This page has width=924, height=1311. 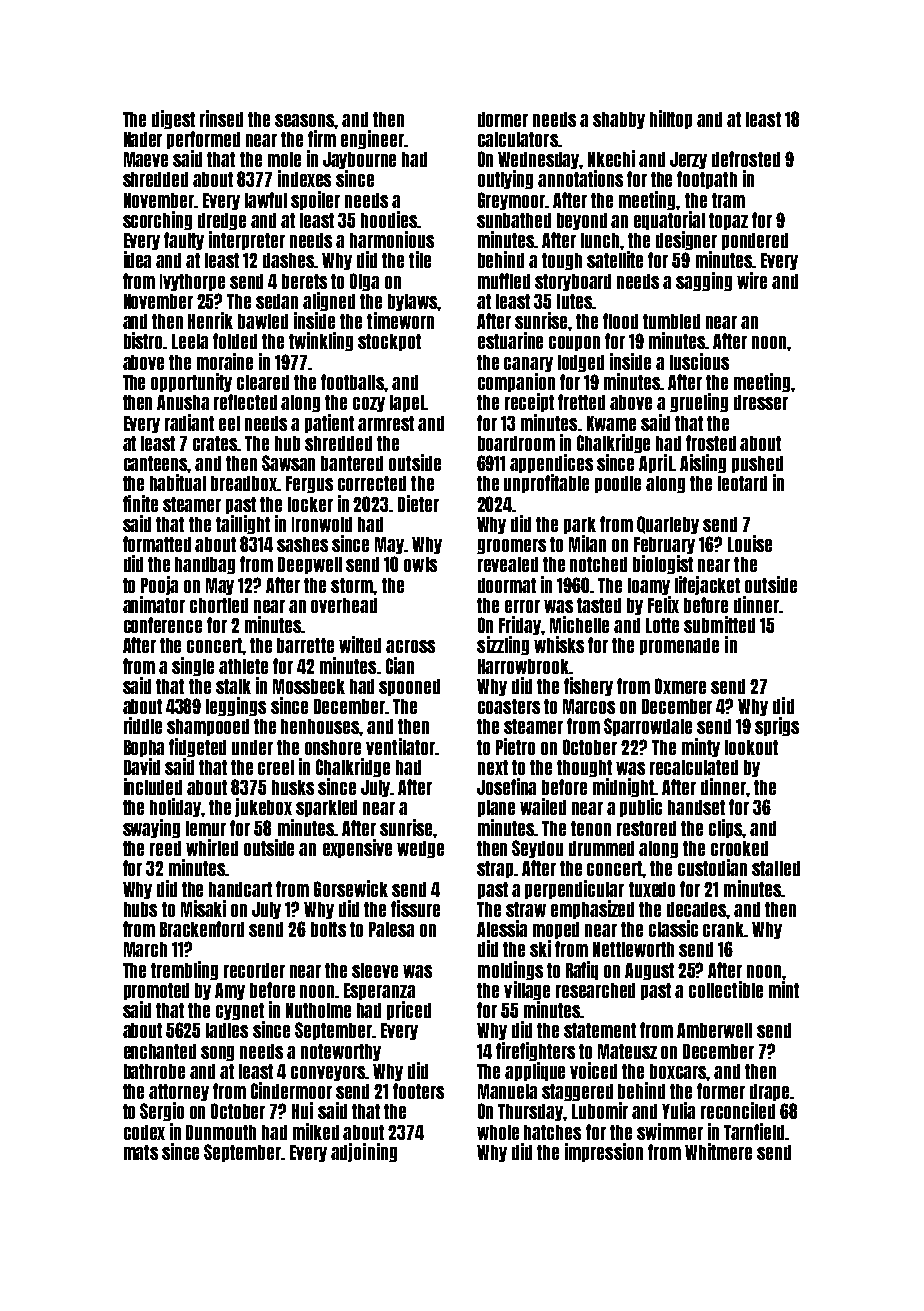 I want to click on expensive, so click(x=357, y=848).
